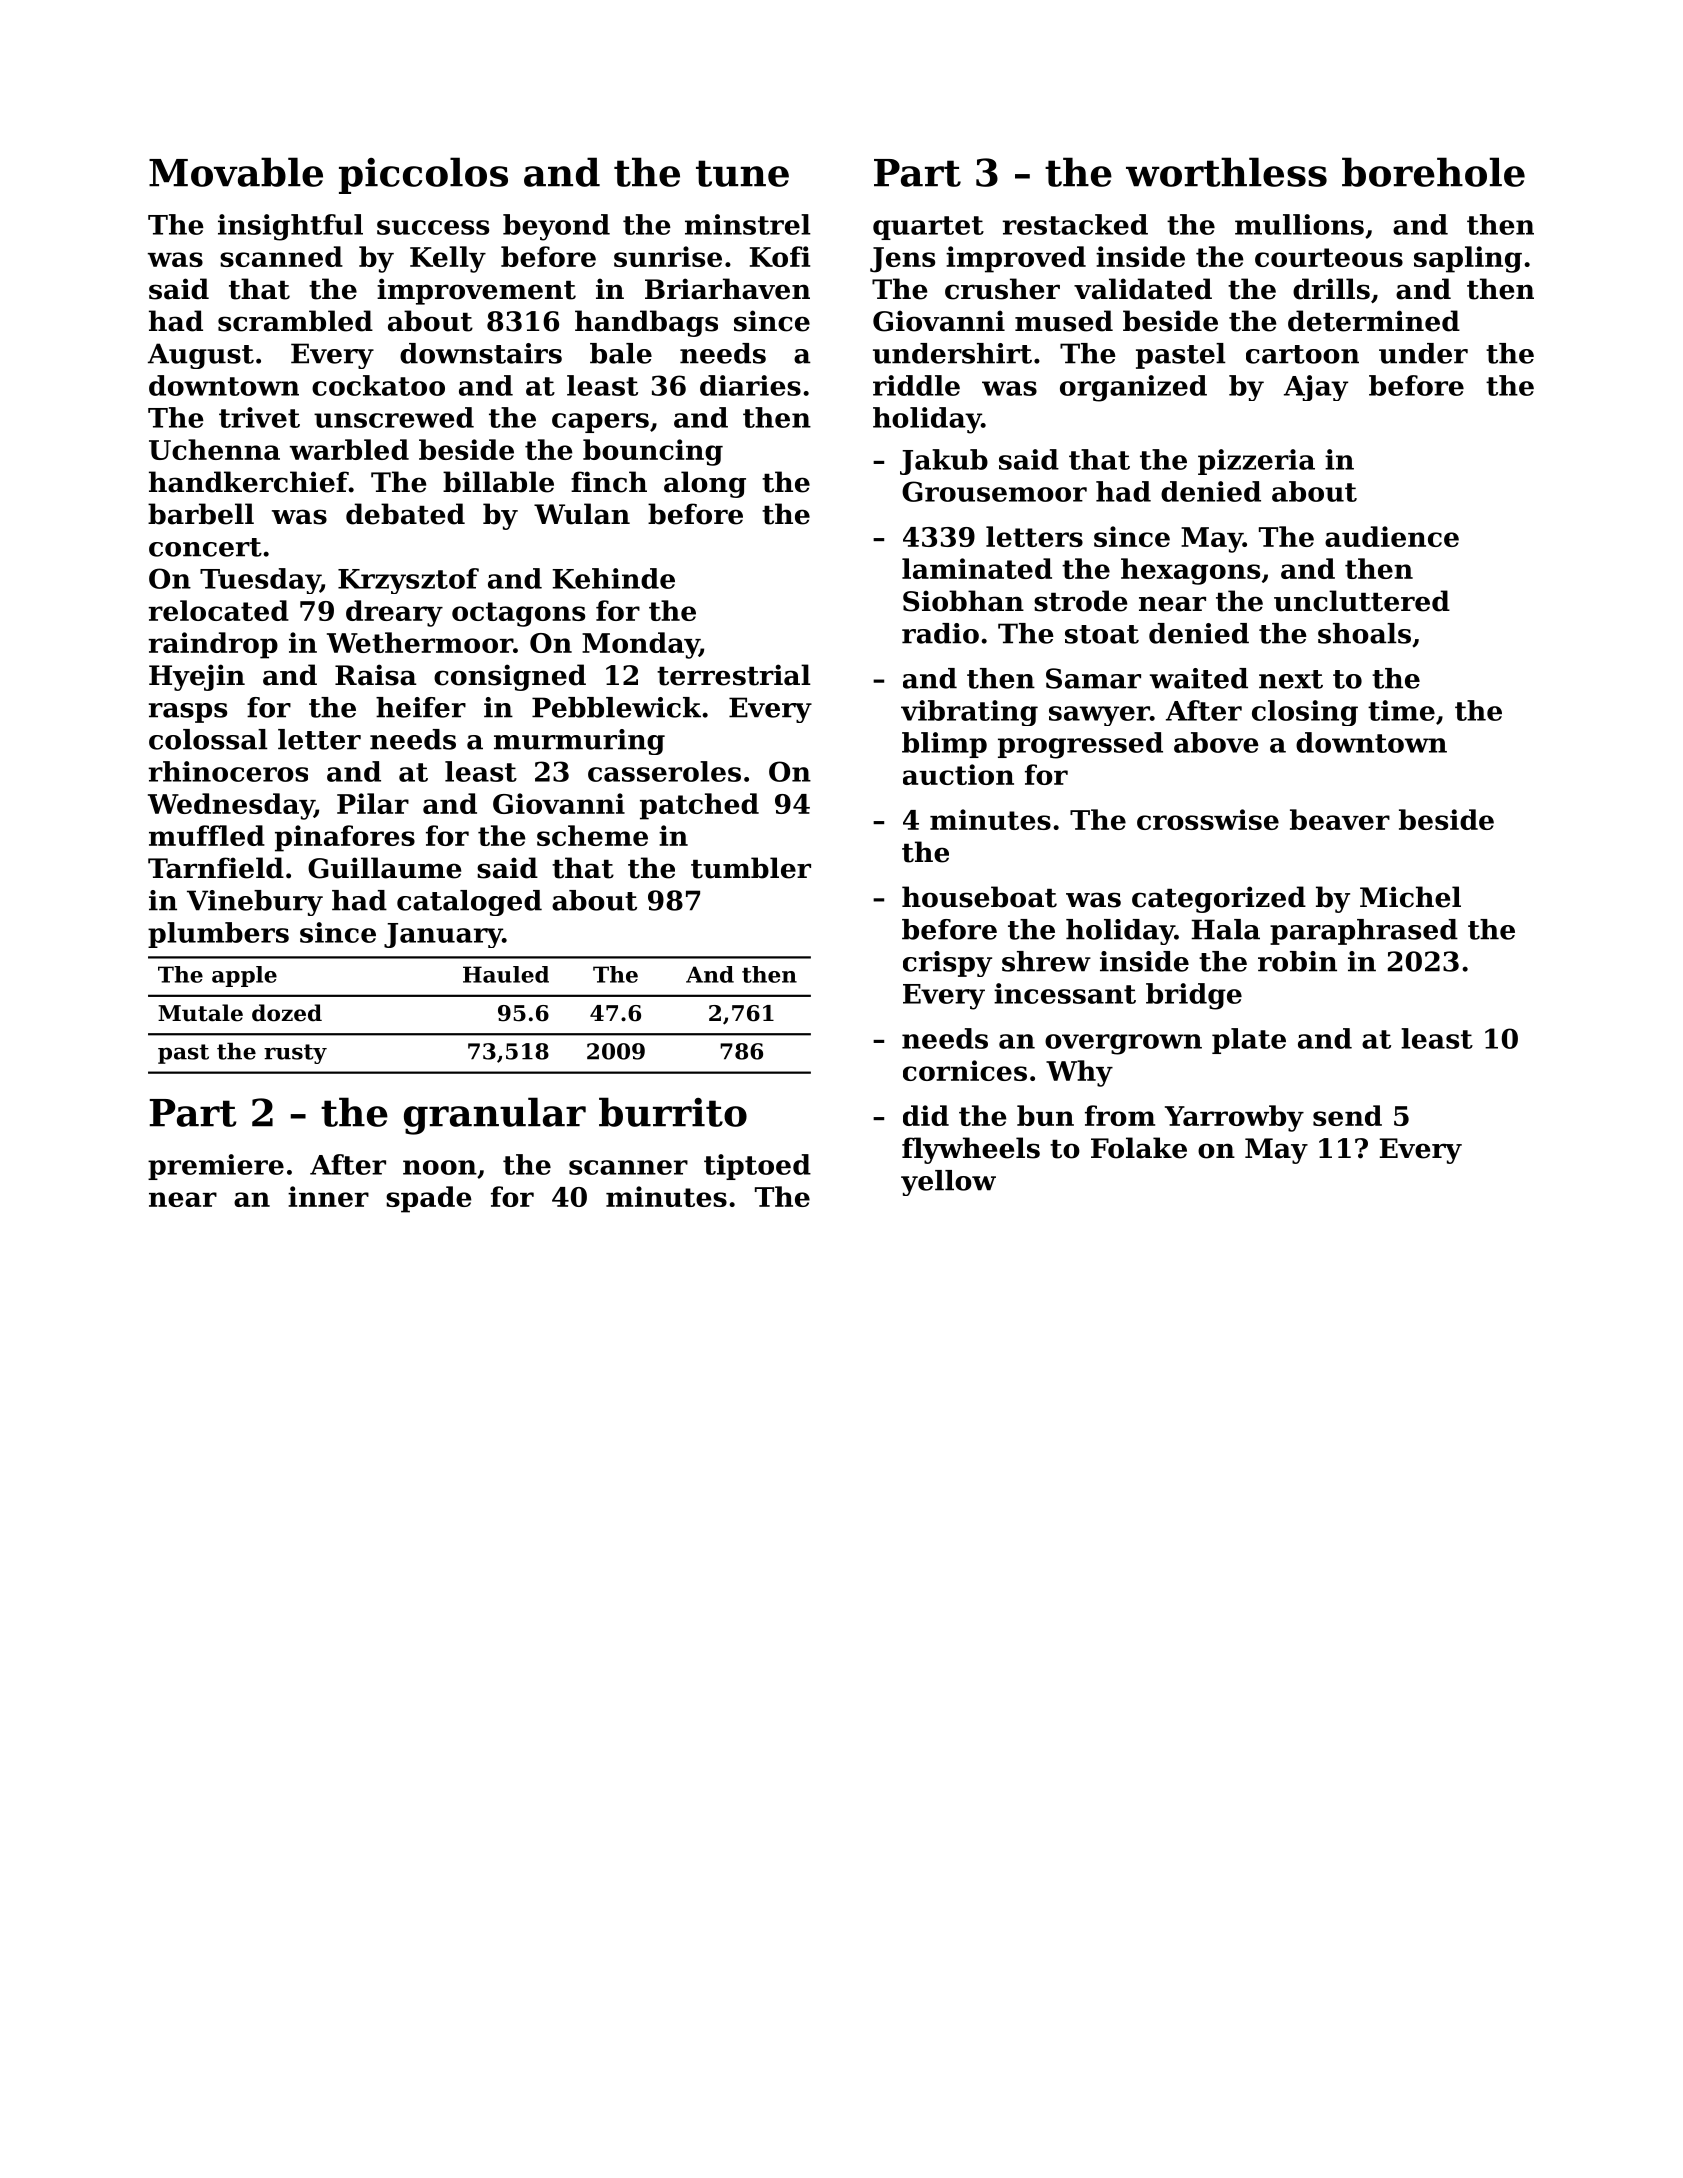  Describe the element at coordinates (218, 935) in the screenshot. I see `plumbers` at that location.
